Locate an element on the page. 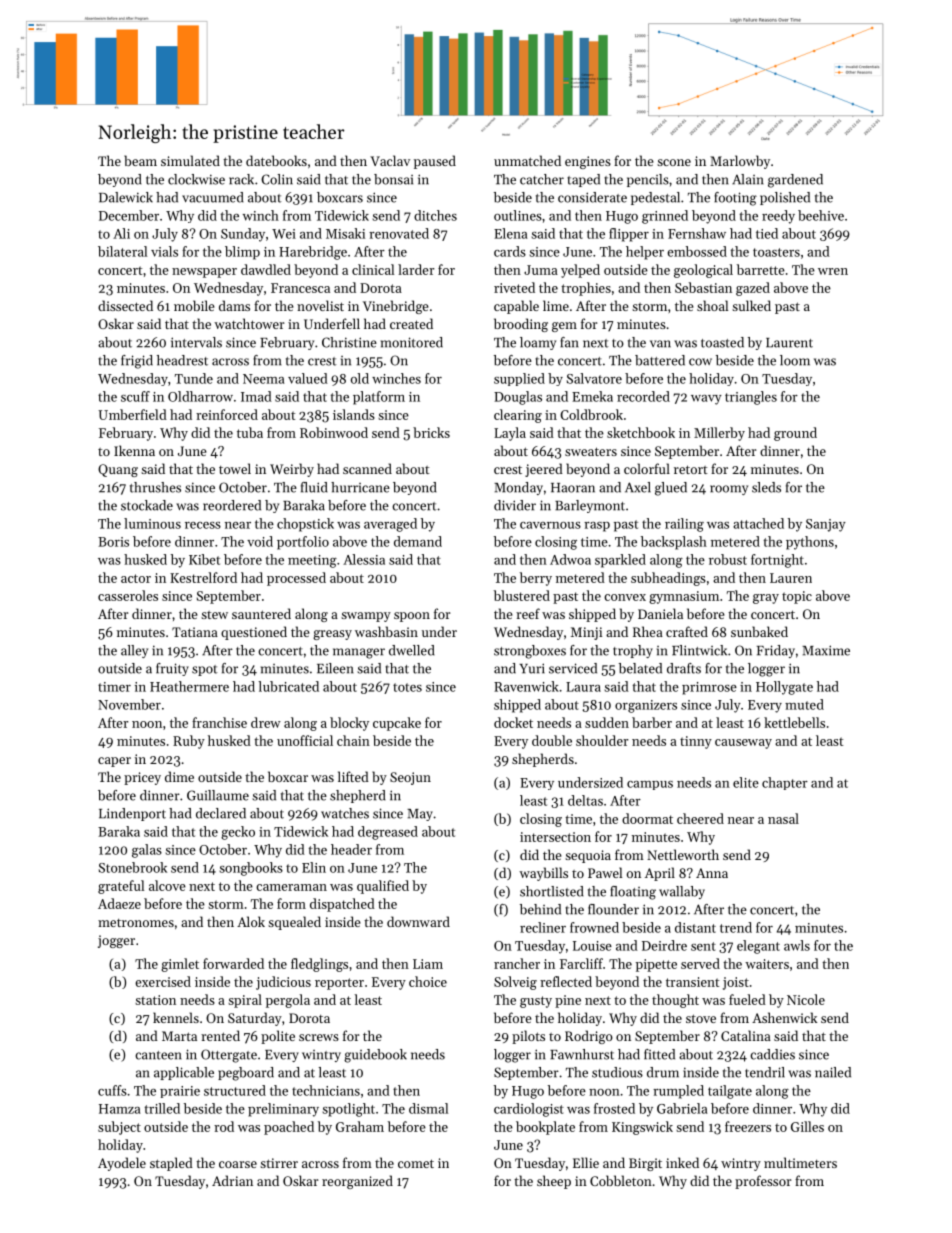  tendril is located at coordinates (765, 1072).
